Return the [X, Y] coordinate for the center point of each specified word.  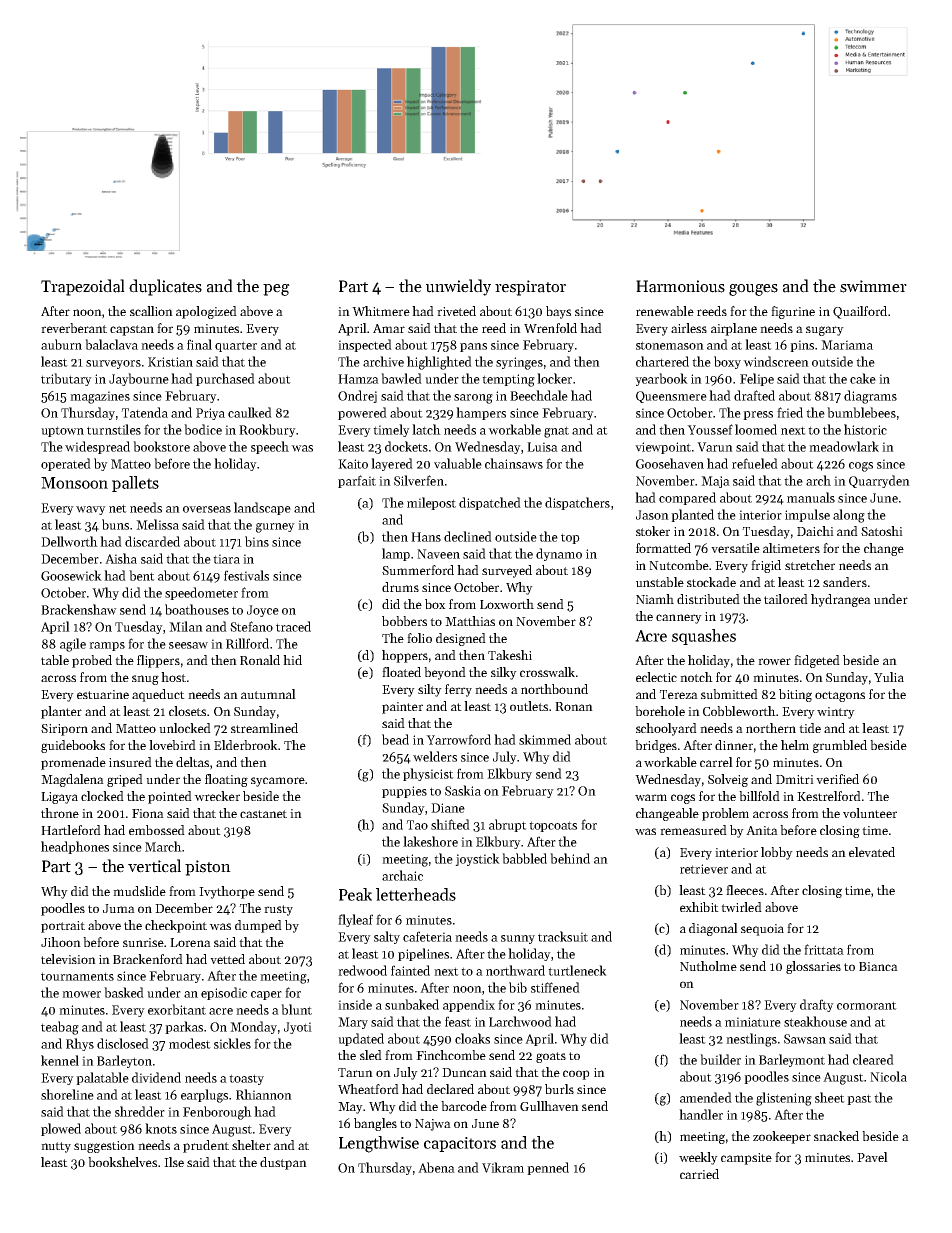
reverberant [74, 328]
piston [208, 868]
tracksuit [563, 936]
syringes [519, 363]
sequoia [762, 930]
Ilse [174, 1162]
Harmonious [680, 286]
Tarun [355, 1072]
